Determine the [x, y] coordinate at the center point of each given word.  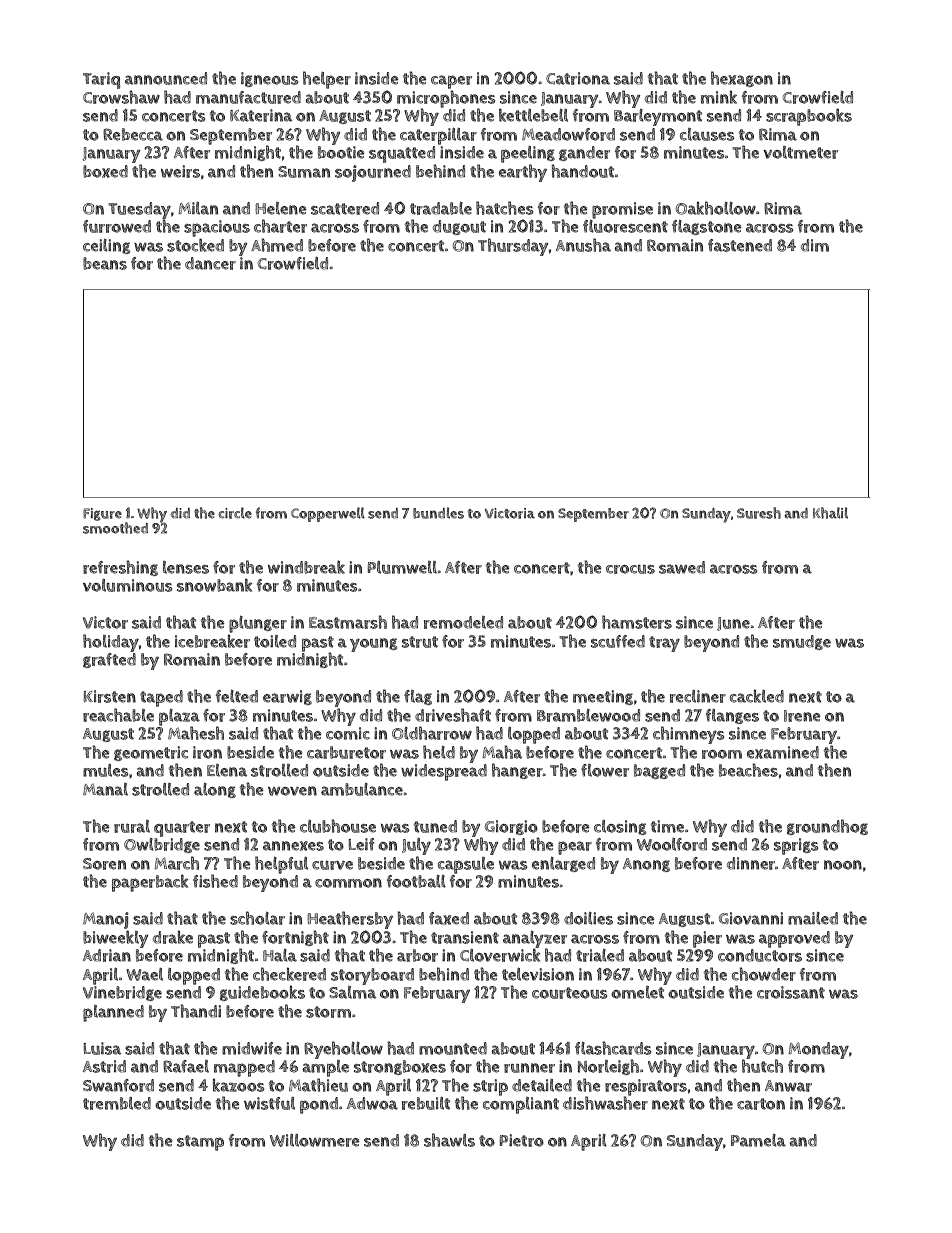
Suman [304, 172]
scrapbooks [809, 117]
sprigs [796, 846]
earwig [287, 697]
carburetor [346, 752]
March [176, 863]
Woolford [672, 844]
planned [113, 1013]
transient [465, 937]
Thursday [513, 247]
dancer [210, 263]
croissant [791, 992]
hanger [517, 771]
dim [815, 245]
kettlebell [533, 115]
